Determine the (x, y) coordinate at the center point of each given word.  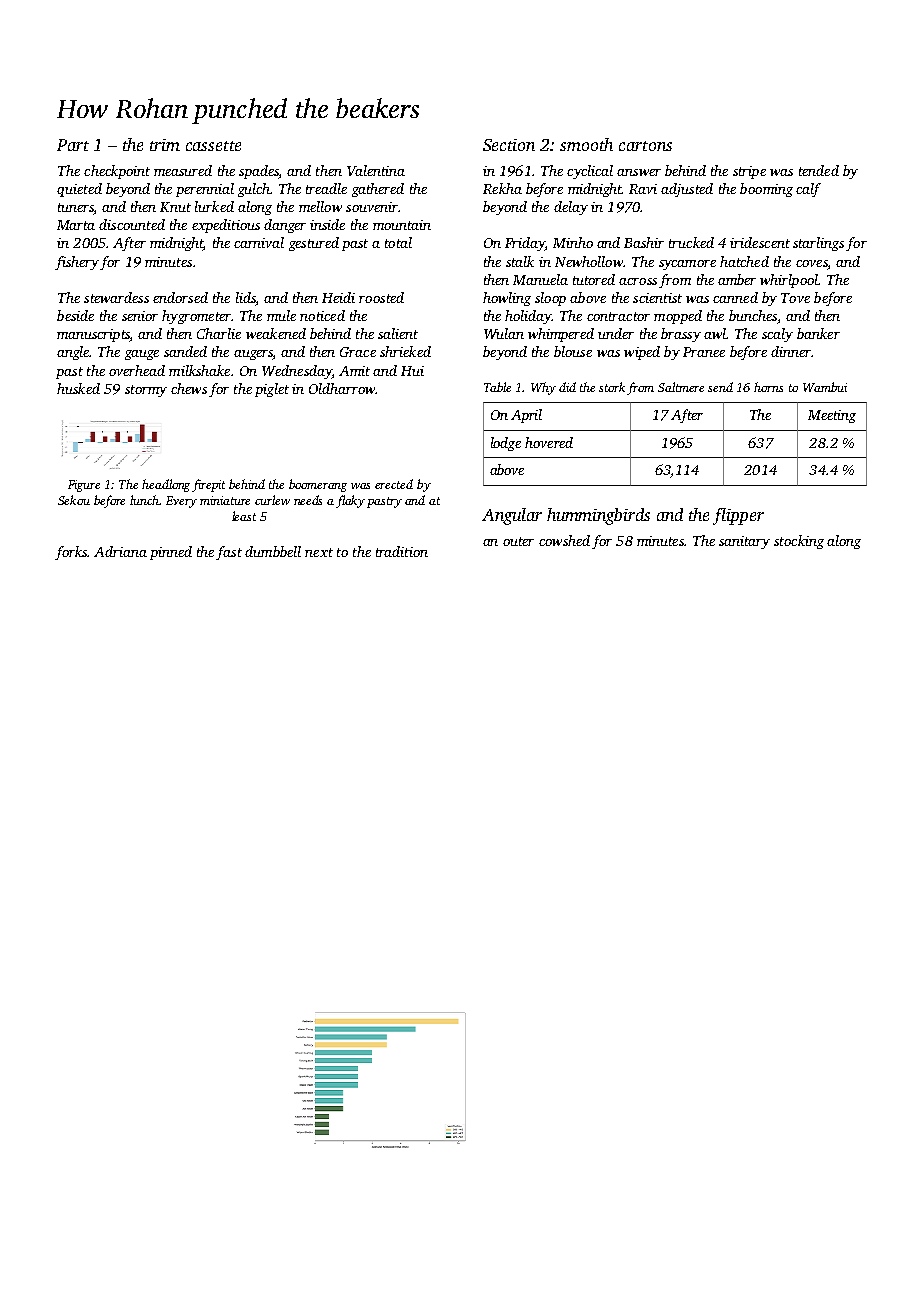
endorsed (180, 297)
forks (71, 553)
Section (509, 145)
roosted (381, 297)
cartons (645, 146)
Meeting (832, 416)
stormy (146, 391)
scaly (777, 335)
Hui (412, 371)
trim (165, 145)
